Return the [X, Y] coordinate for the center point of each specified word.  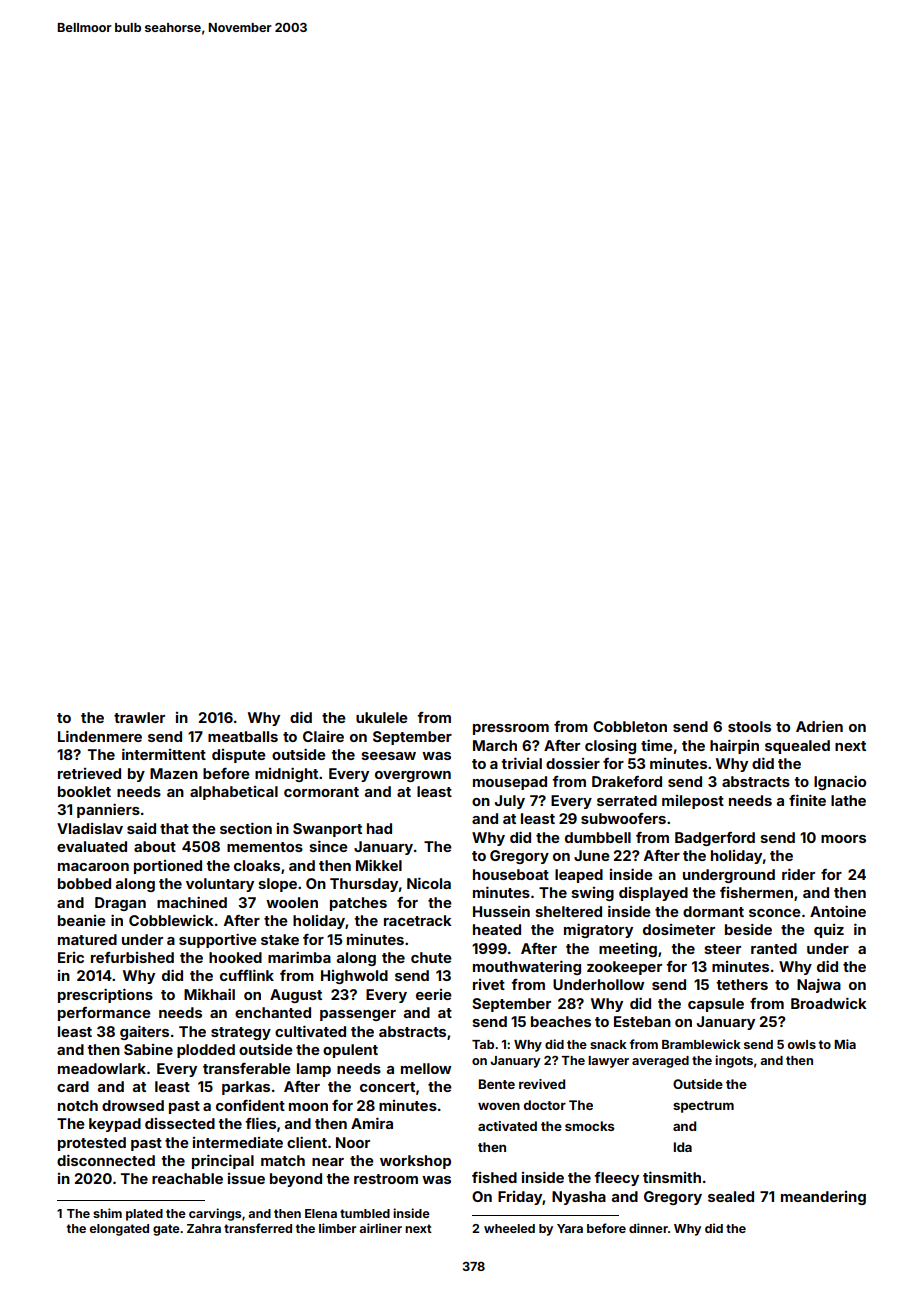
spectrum [703, 1107]
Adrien [819, 726]
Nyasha [579, 1198]
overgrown [413, 776]
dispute [239, 756]
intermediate [238, 1142]
